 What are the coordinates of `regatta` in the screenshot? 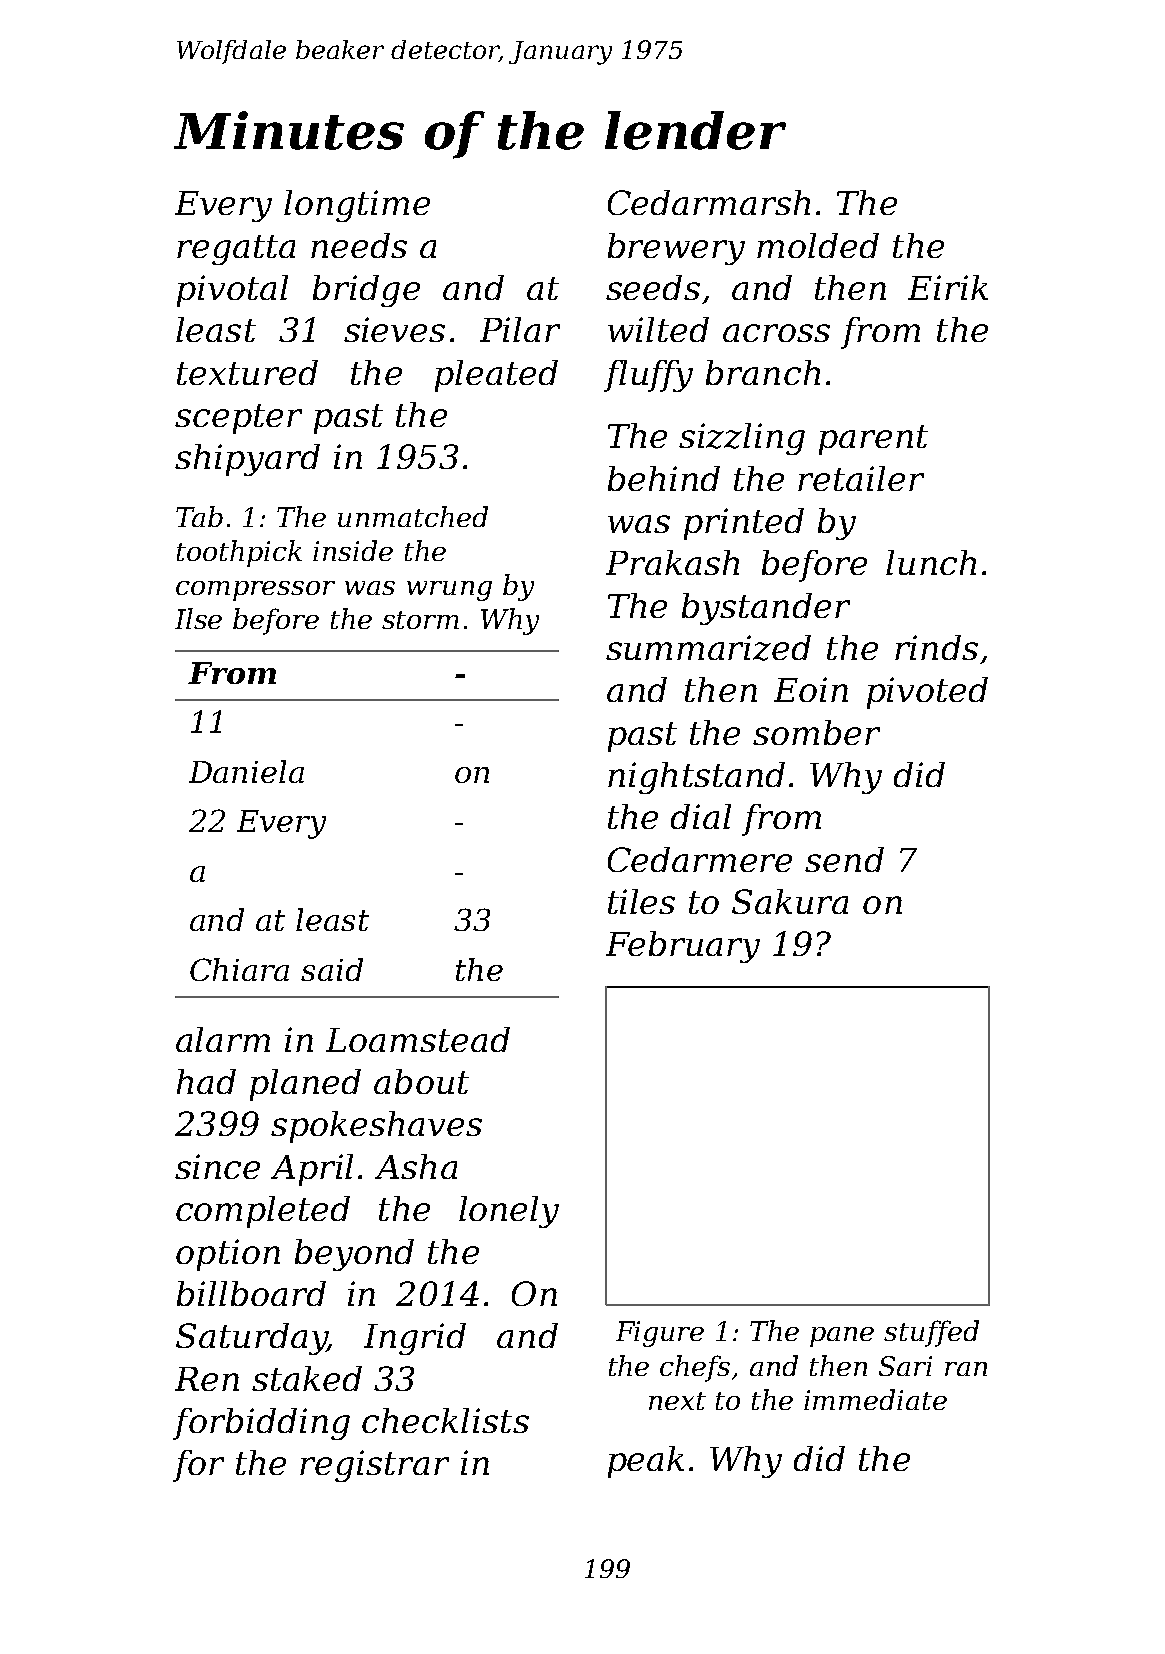 It's located at (236, 250).
